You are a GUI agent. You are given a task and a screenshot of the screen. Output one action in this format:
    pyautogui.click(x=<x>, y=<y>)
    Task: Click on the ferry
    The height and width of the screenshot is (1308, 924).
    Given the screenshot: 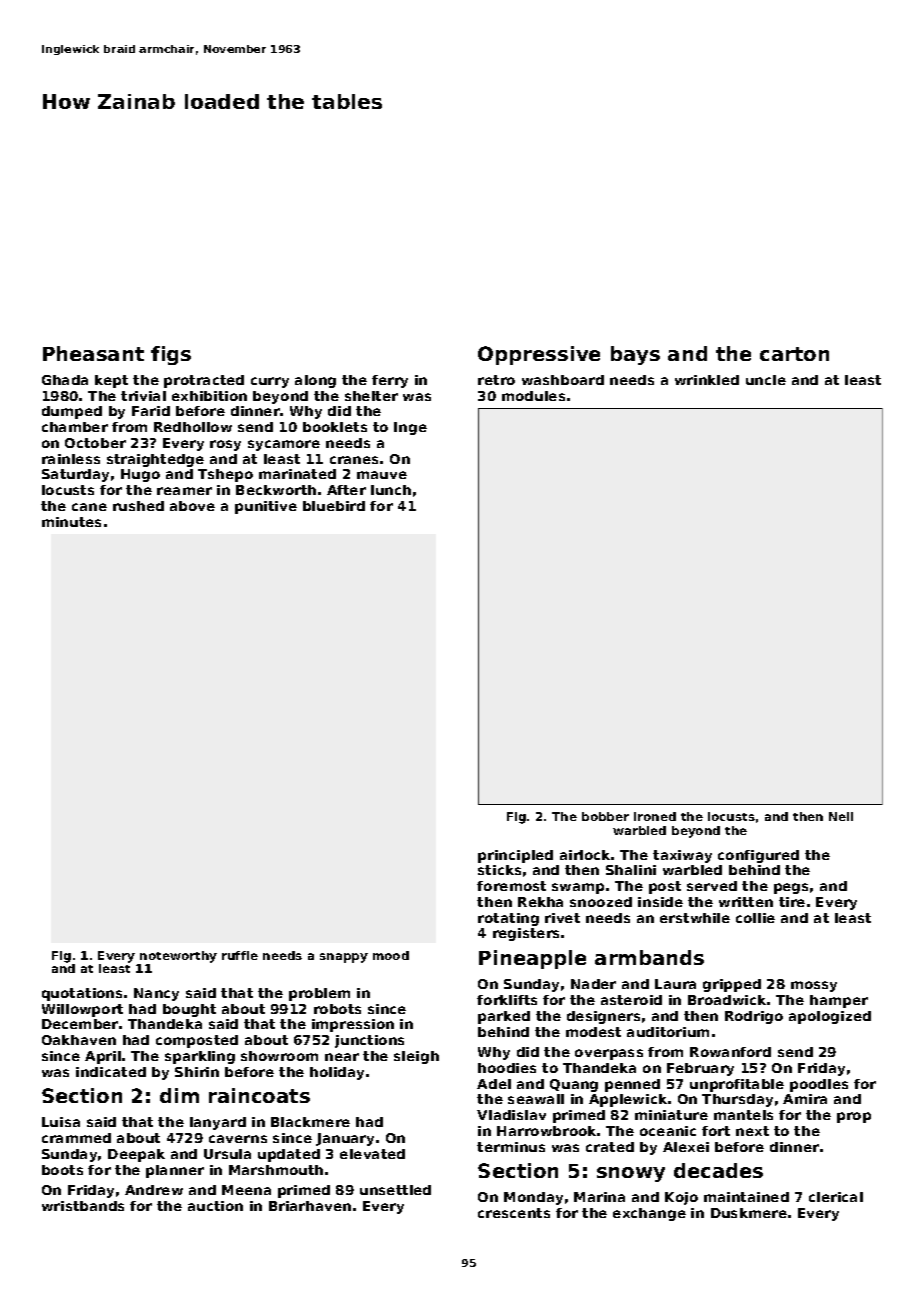 What is the action you would take?
    pyautogui.click(x=390, y=381)
